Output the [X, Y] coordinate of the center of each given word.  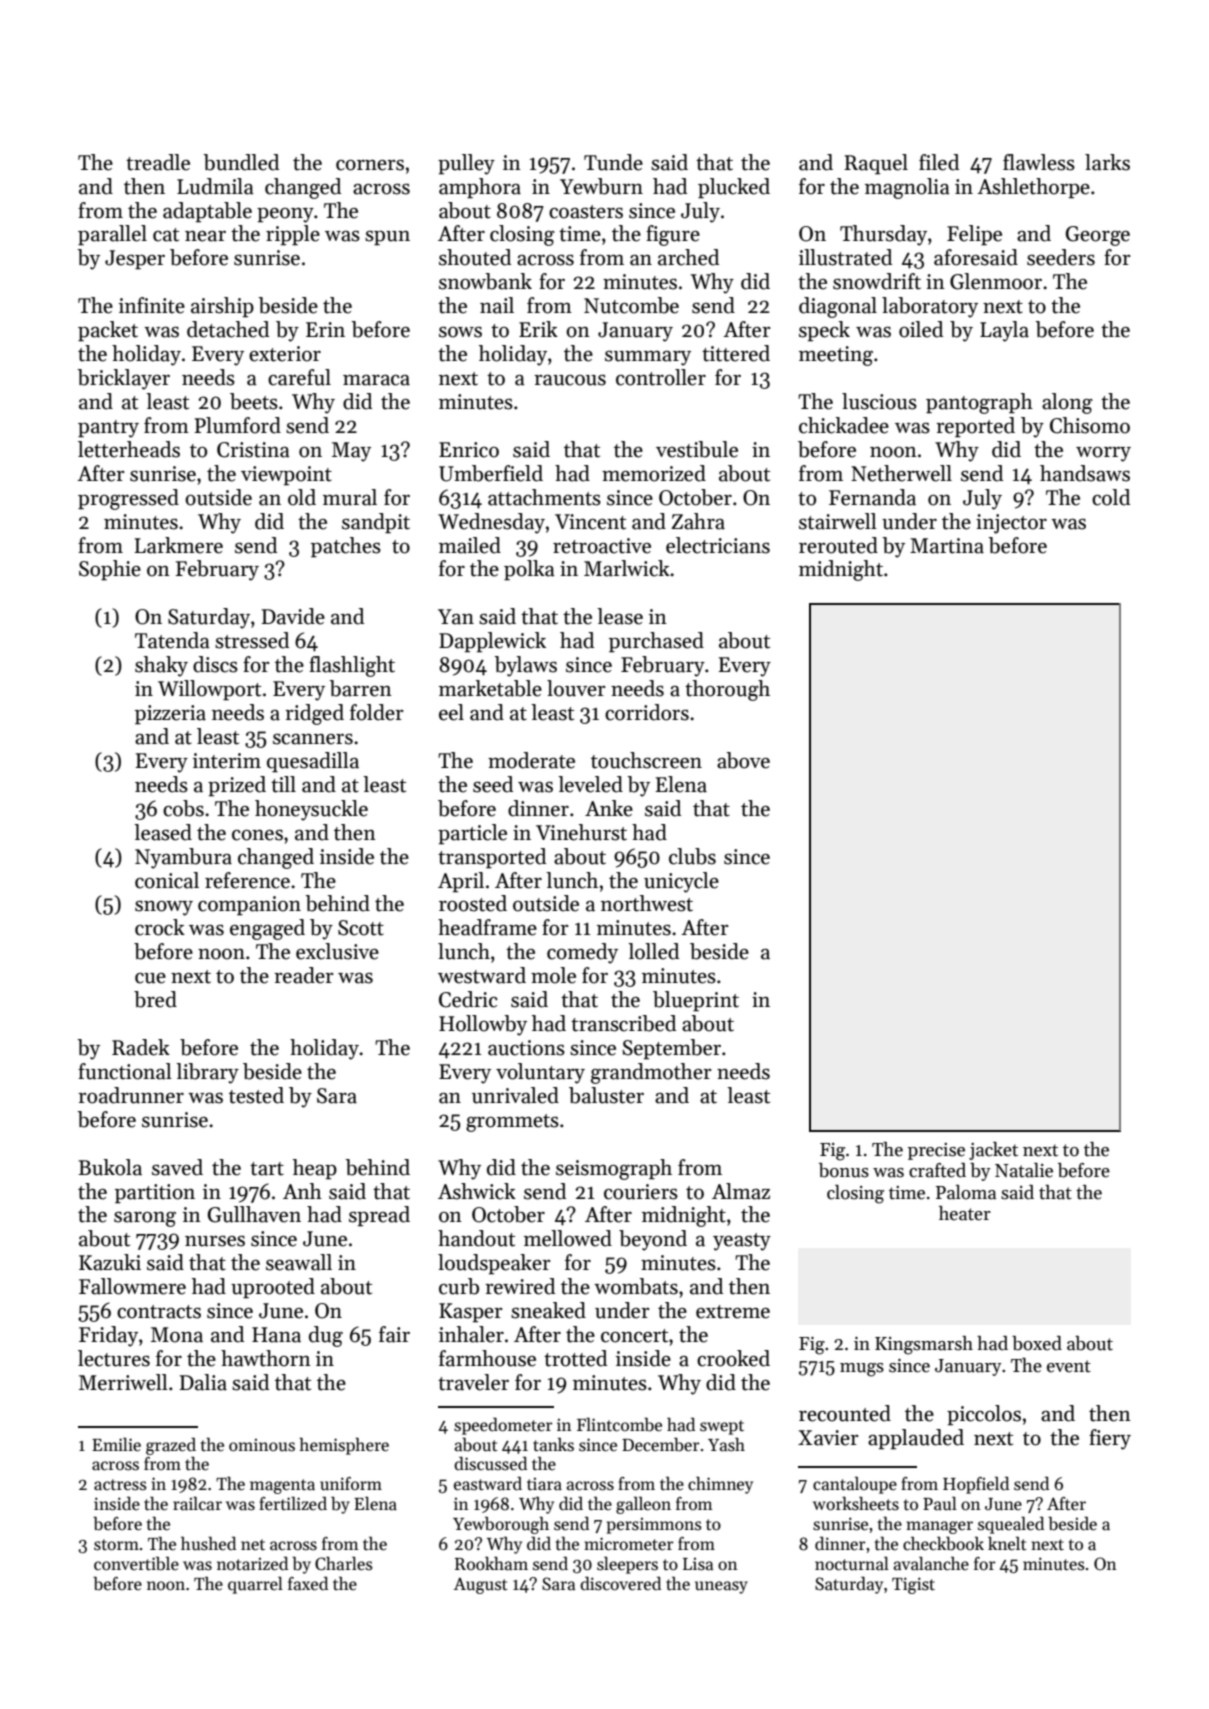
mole [553, 975]
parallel [112, 235]
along [1067, 403]
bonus [844, 1170]
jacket [993, 1151]
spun [387, 238]
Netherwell [901, 473]
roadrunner [131, 1095]
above [743, 760]
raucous [570, 380]
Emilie [116, 1444]
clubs [692, 856]
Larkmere [178, 545]
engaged [267, 929]
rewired [520, 1286]
